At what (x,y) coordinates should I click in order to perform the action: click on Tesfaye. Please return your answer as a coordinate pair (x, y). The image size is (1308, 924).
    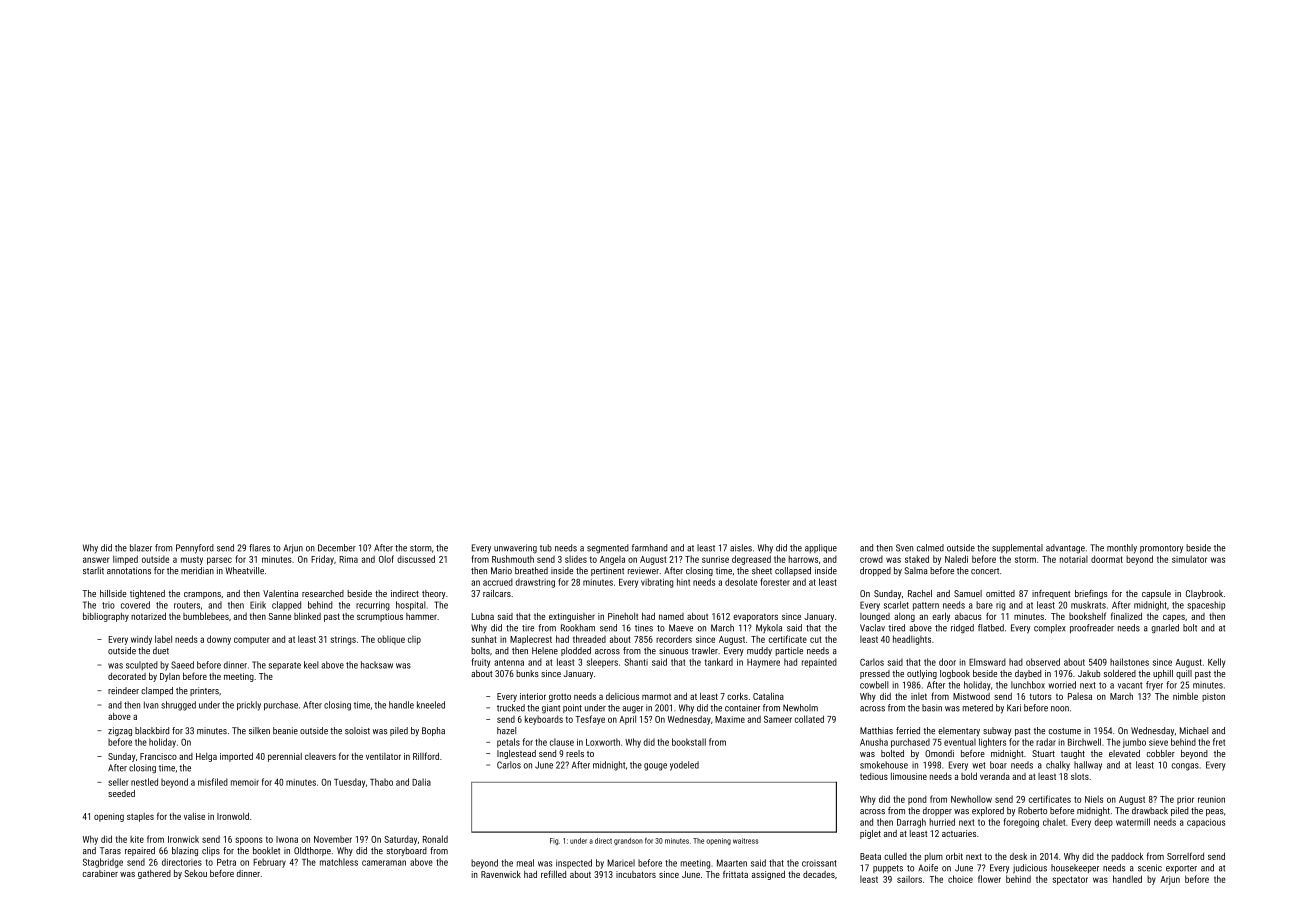
    Looking at the image, I should click on (590, 720).
